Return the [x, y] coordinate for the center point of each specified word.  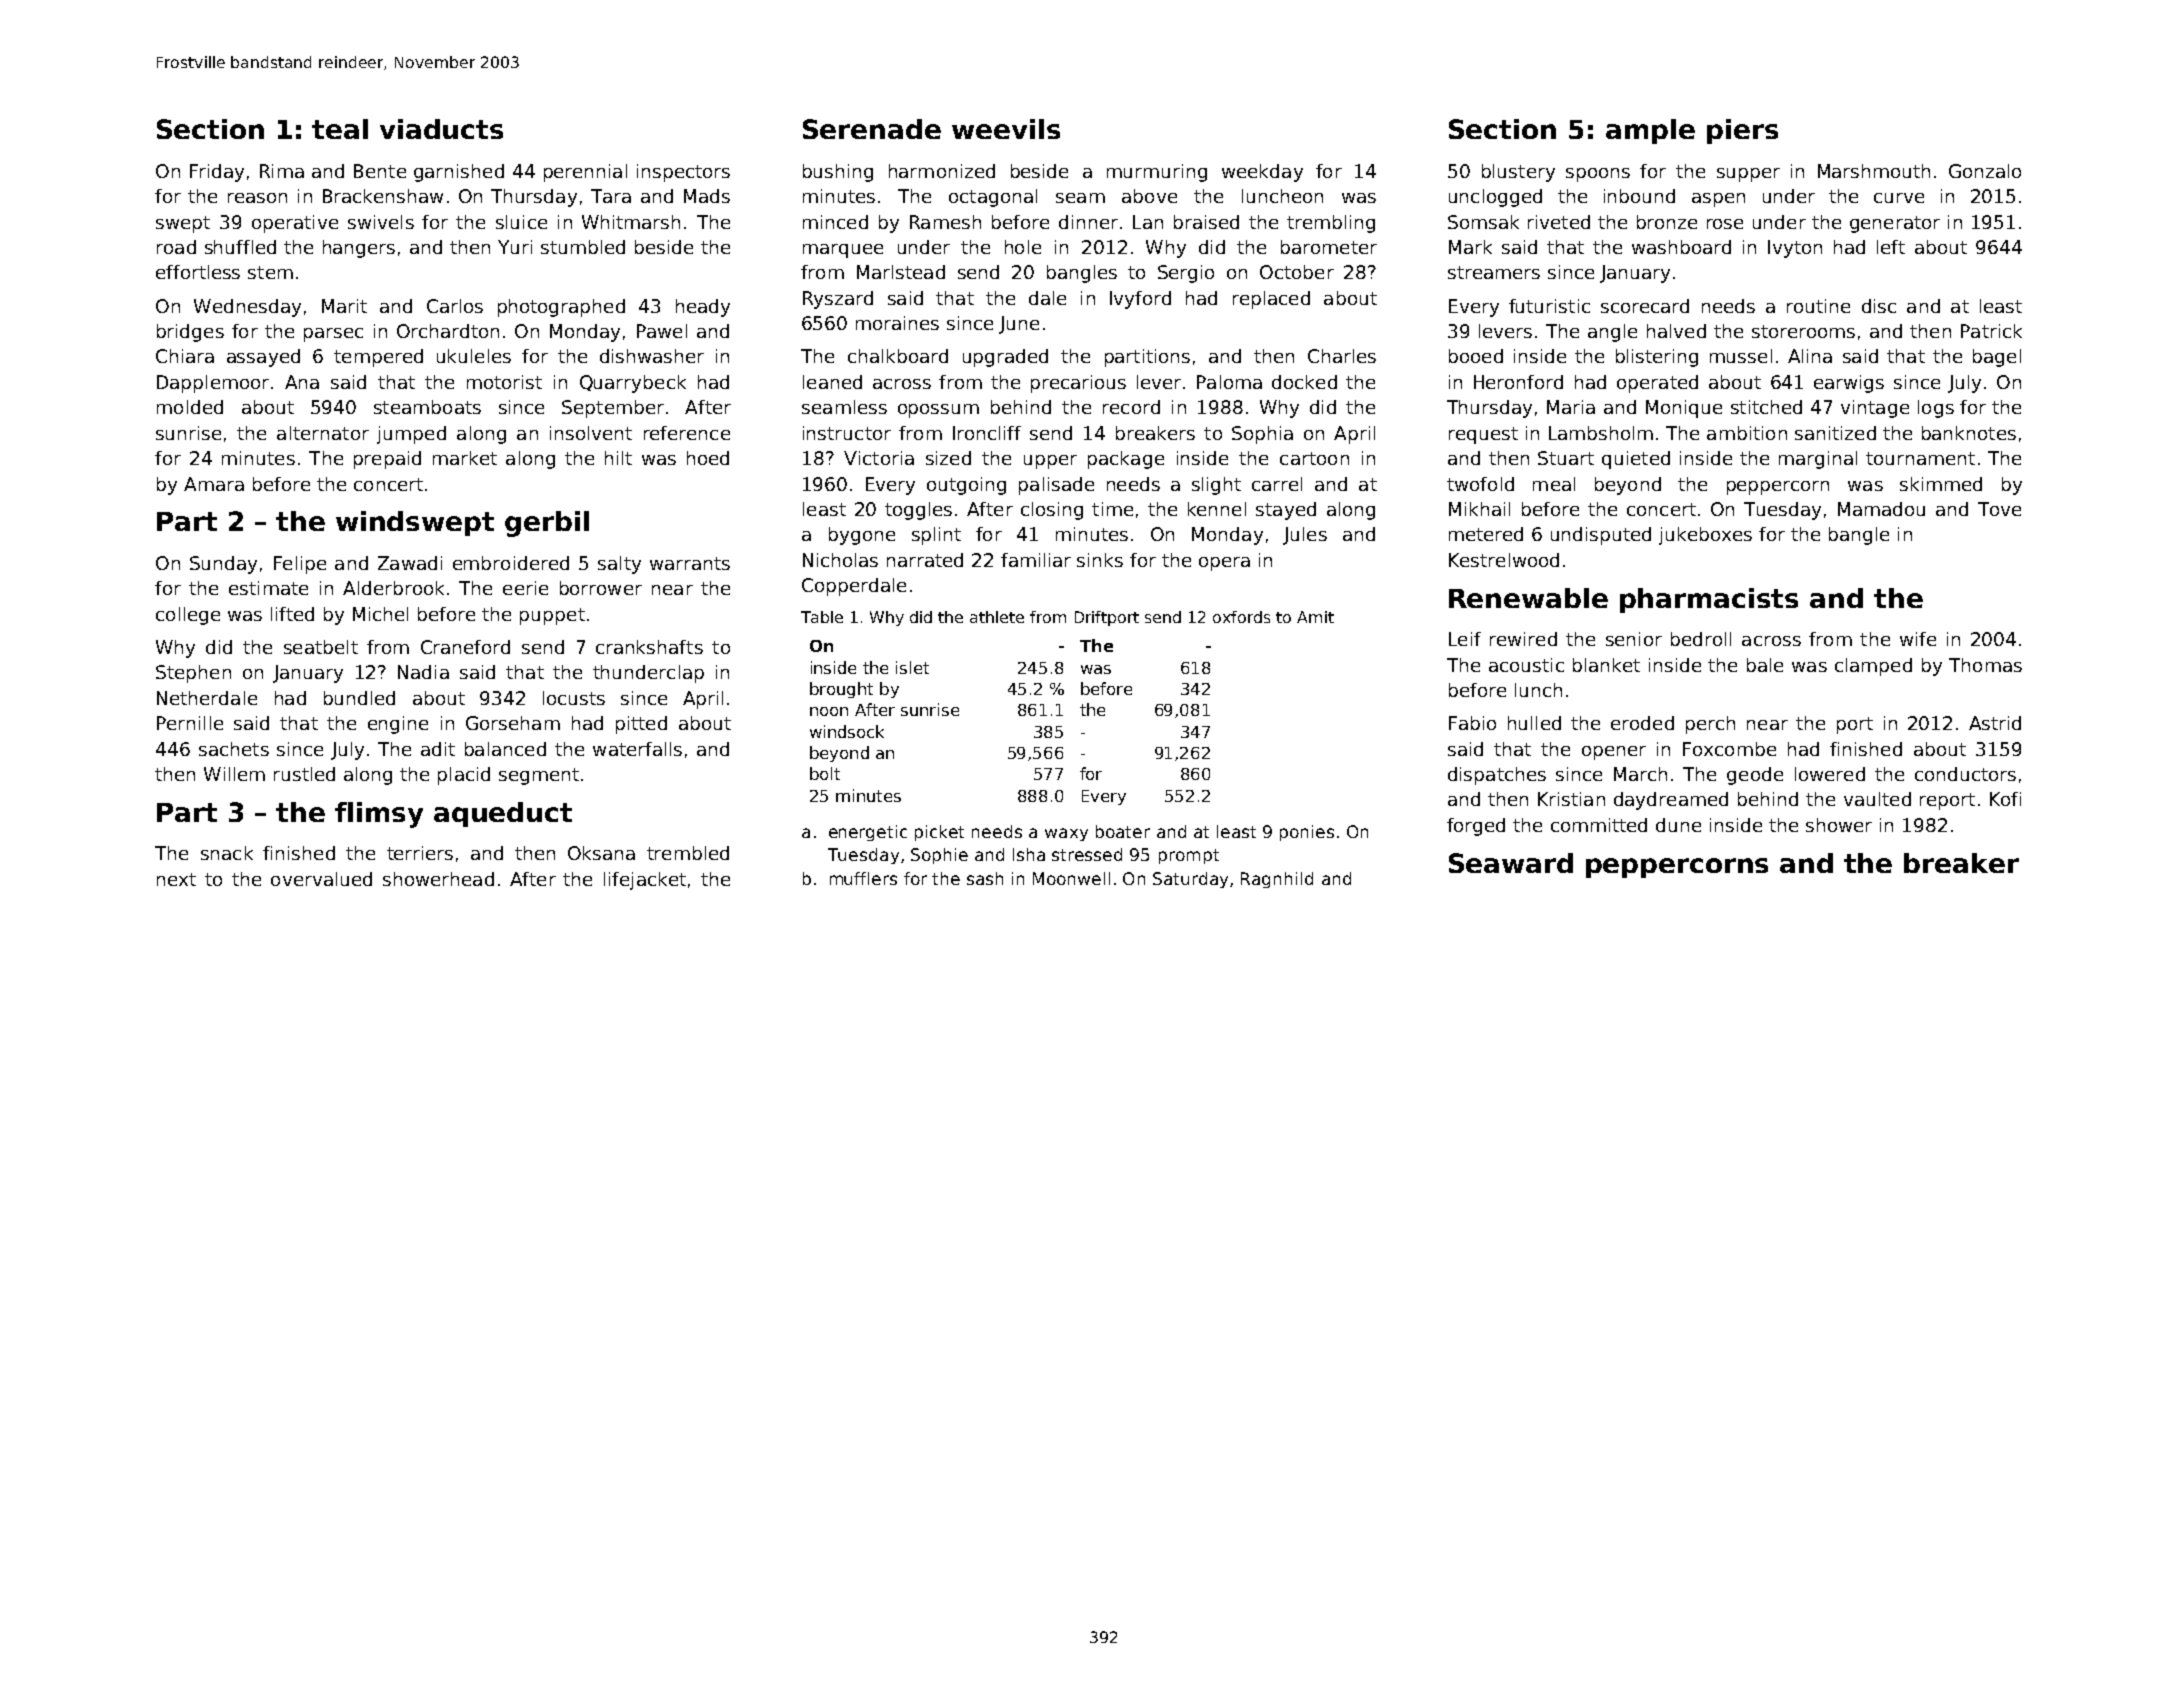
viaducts [441, 129]
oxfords [1241, 617]
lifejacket [645, 881]
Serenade [872, 129]
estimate [268, 588]
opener [1614, 753]
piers [1742, 131]
